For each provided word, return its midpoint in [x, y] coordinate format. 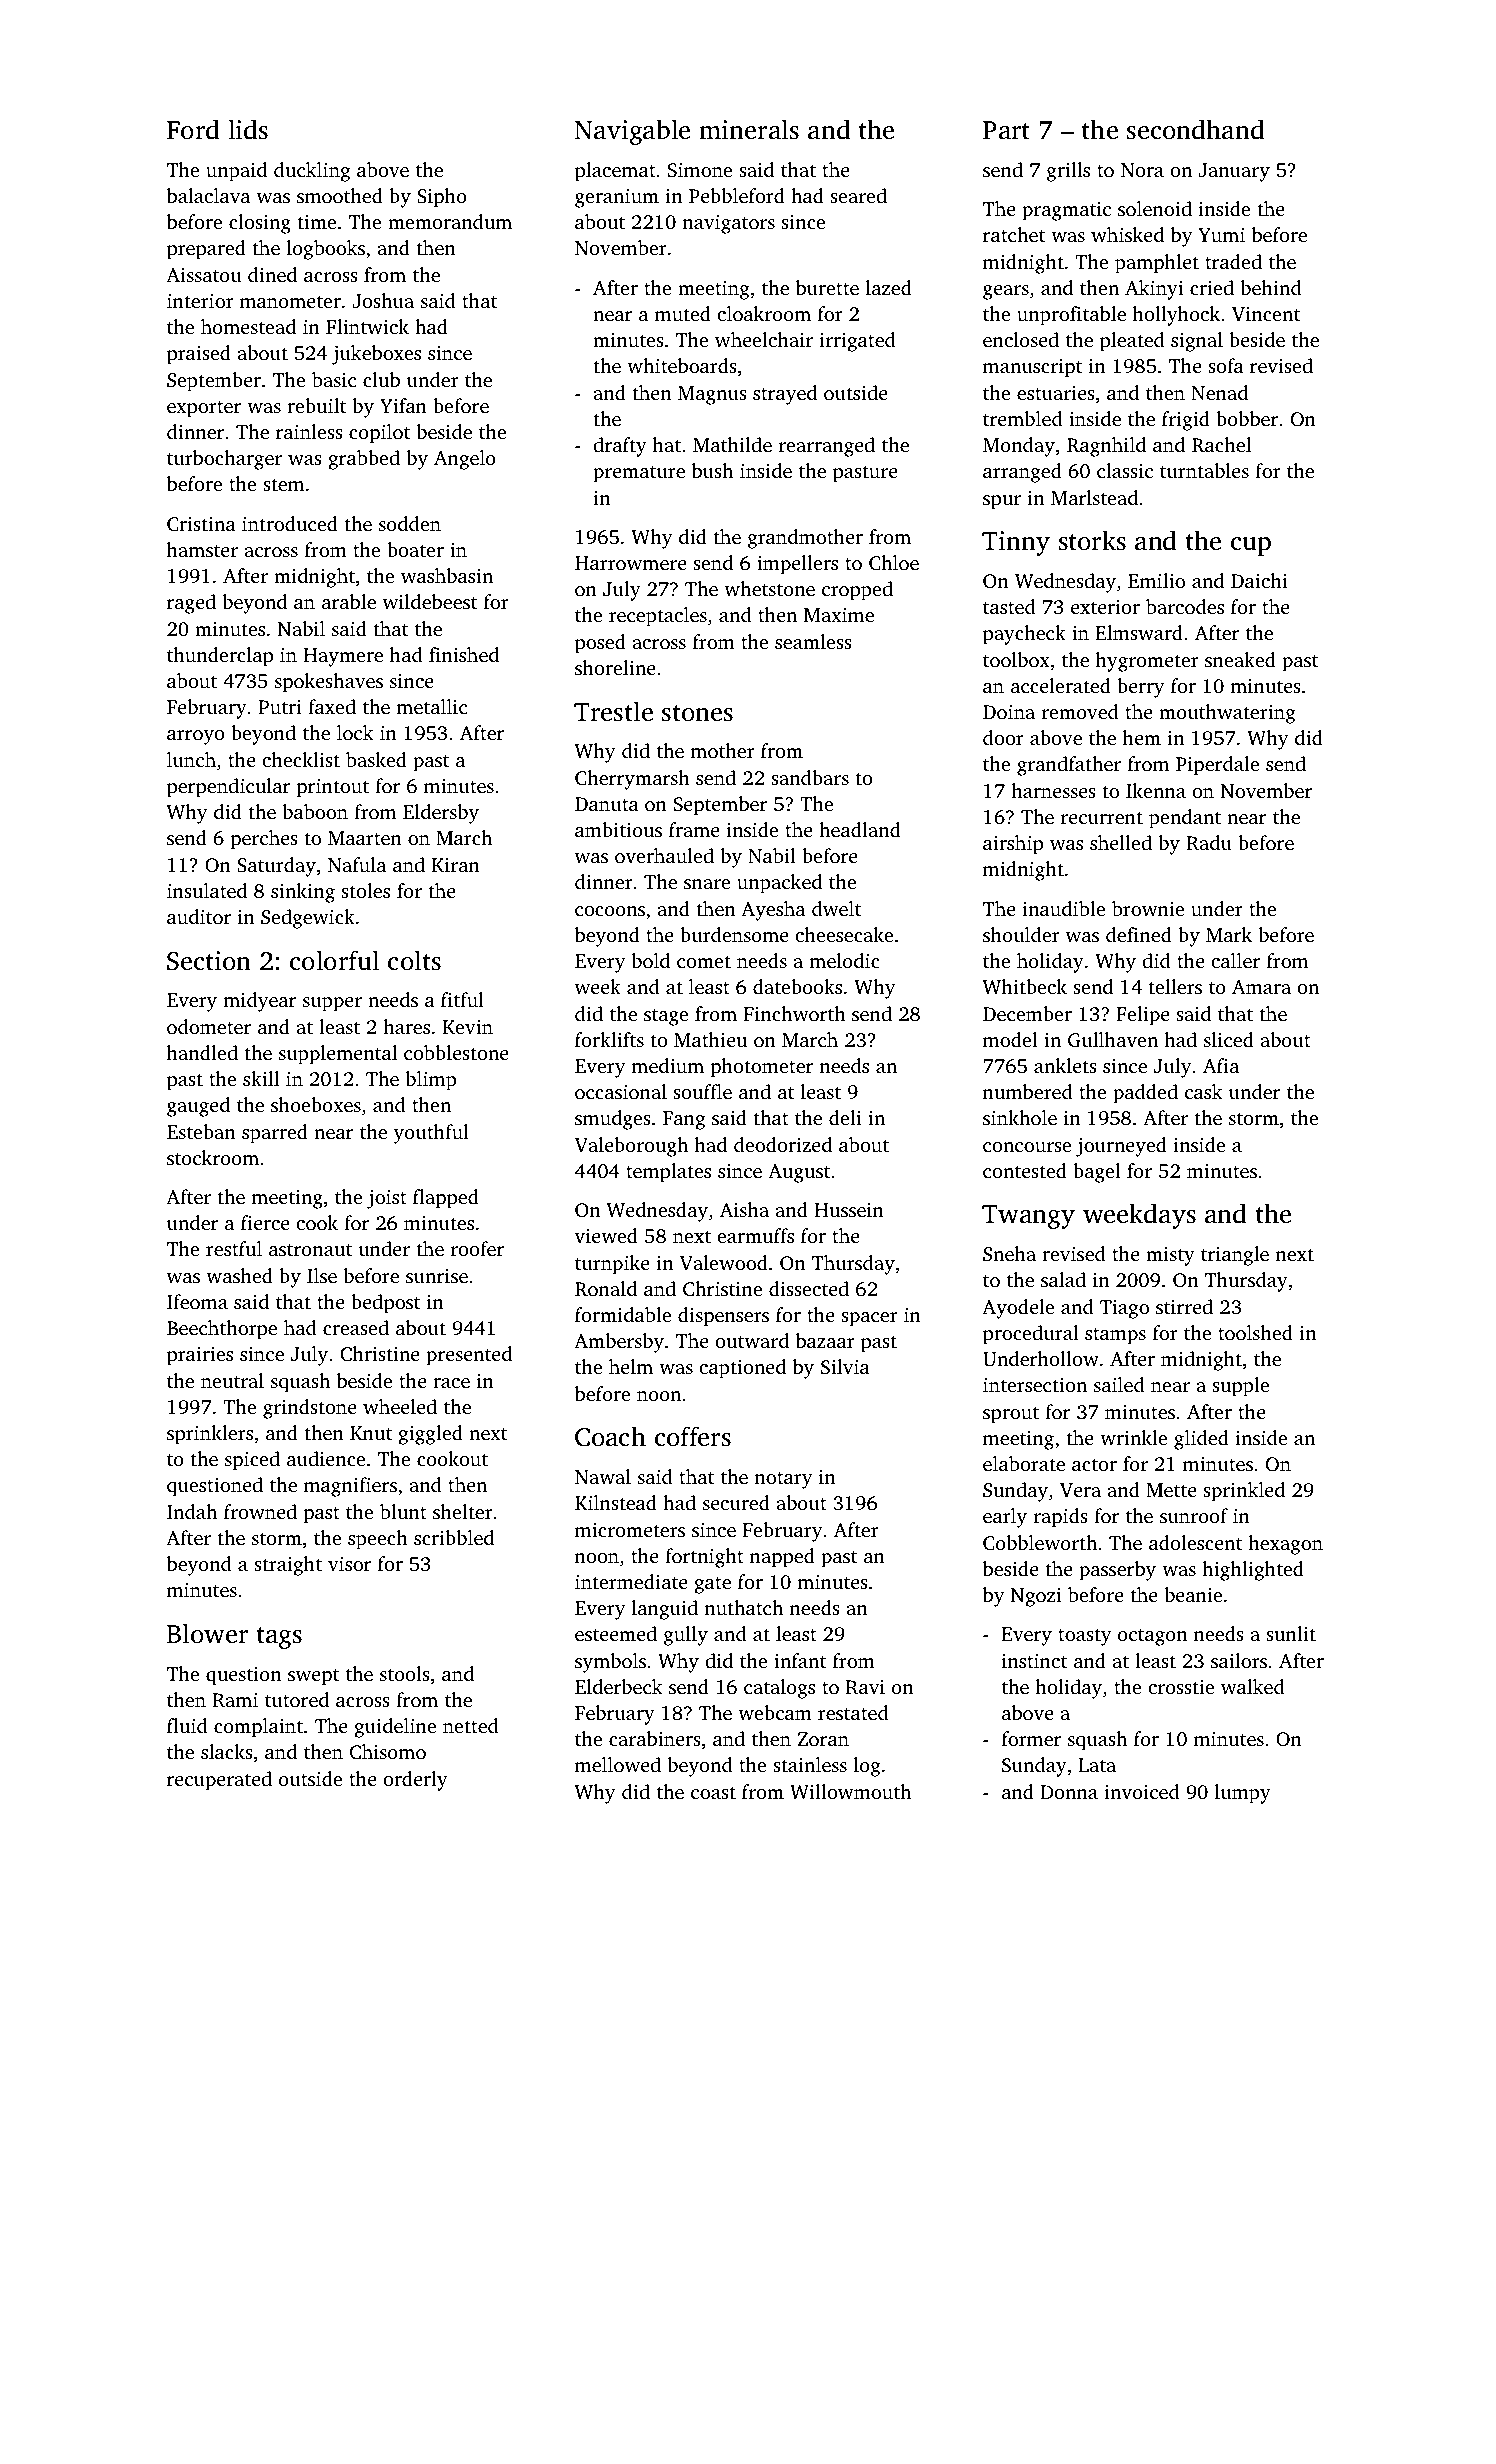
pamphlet [1157, 264]
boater [415, 549]
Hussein [849, 1210]
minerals [749, 129]
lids [248, 129]
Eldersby [441, 814]
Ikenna [1156, 790]
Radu [1209, 843]
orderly [415, 1781]
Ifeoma [197, 1301]
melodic [844, 960]
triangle [1235, 1256]
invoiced [1142, 1791]
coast [713, 1793]
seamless [813, 641]
